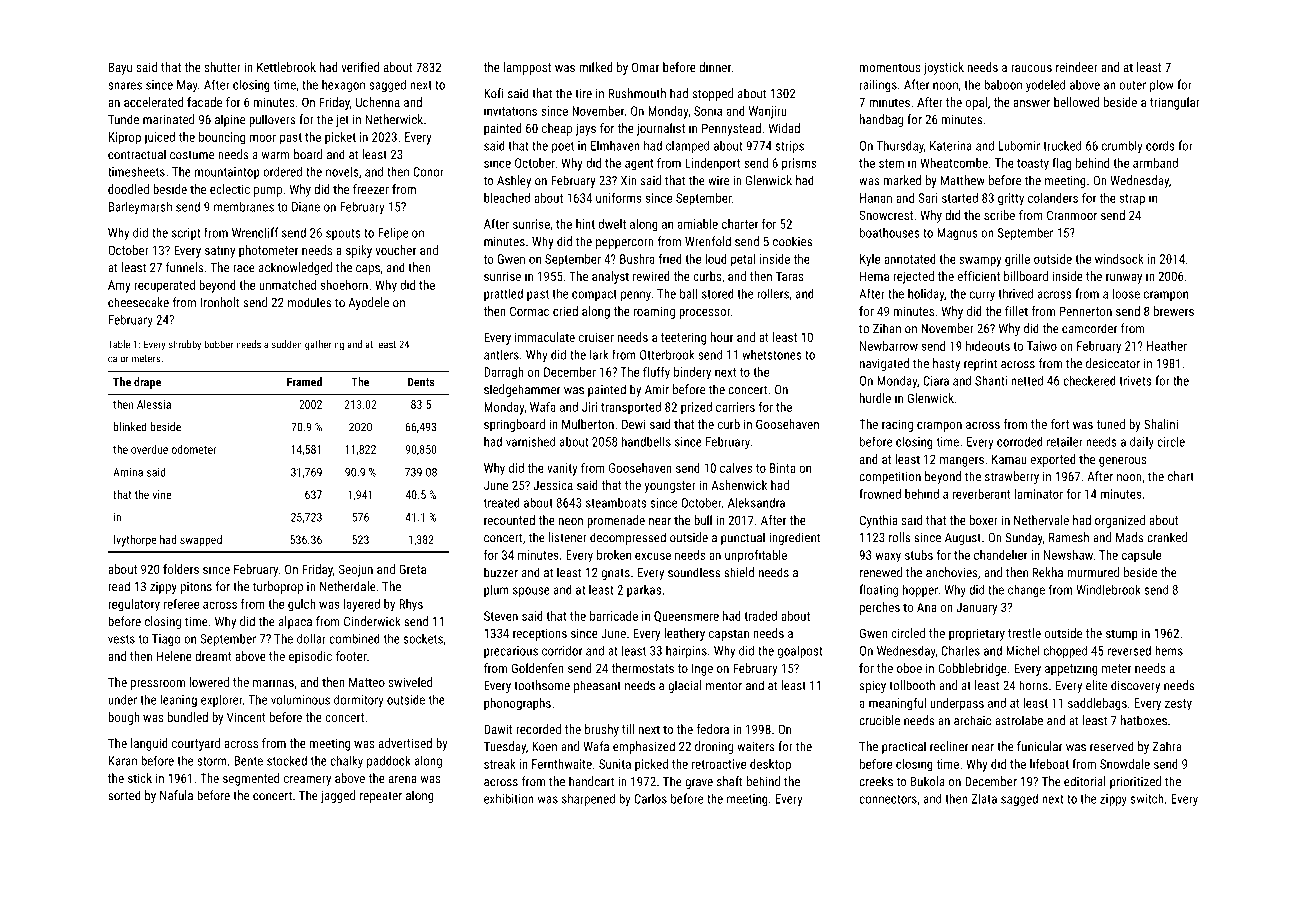 The height and width of the document is (924, 1308). What do you see at coordinates (1016, 311) in the document?
I see `fillet` at bounding box center [1016, 311].
